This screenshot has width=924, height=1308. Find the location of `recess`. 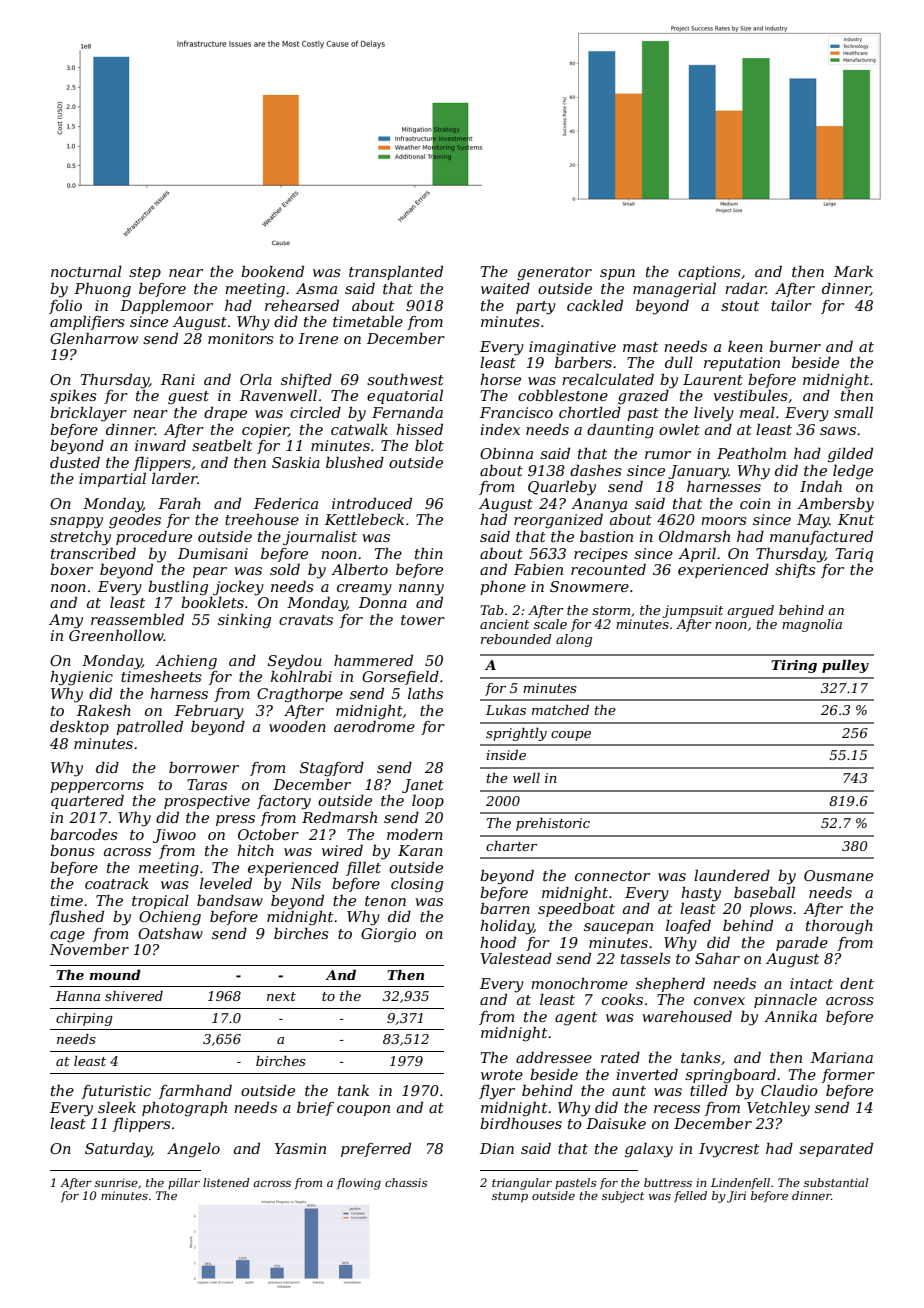

recess is located at coordinates (677, 1109).
